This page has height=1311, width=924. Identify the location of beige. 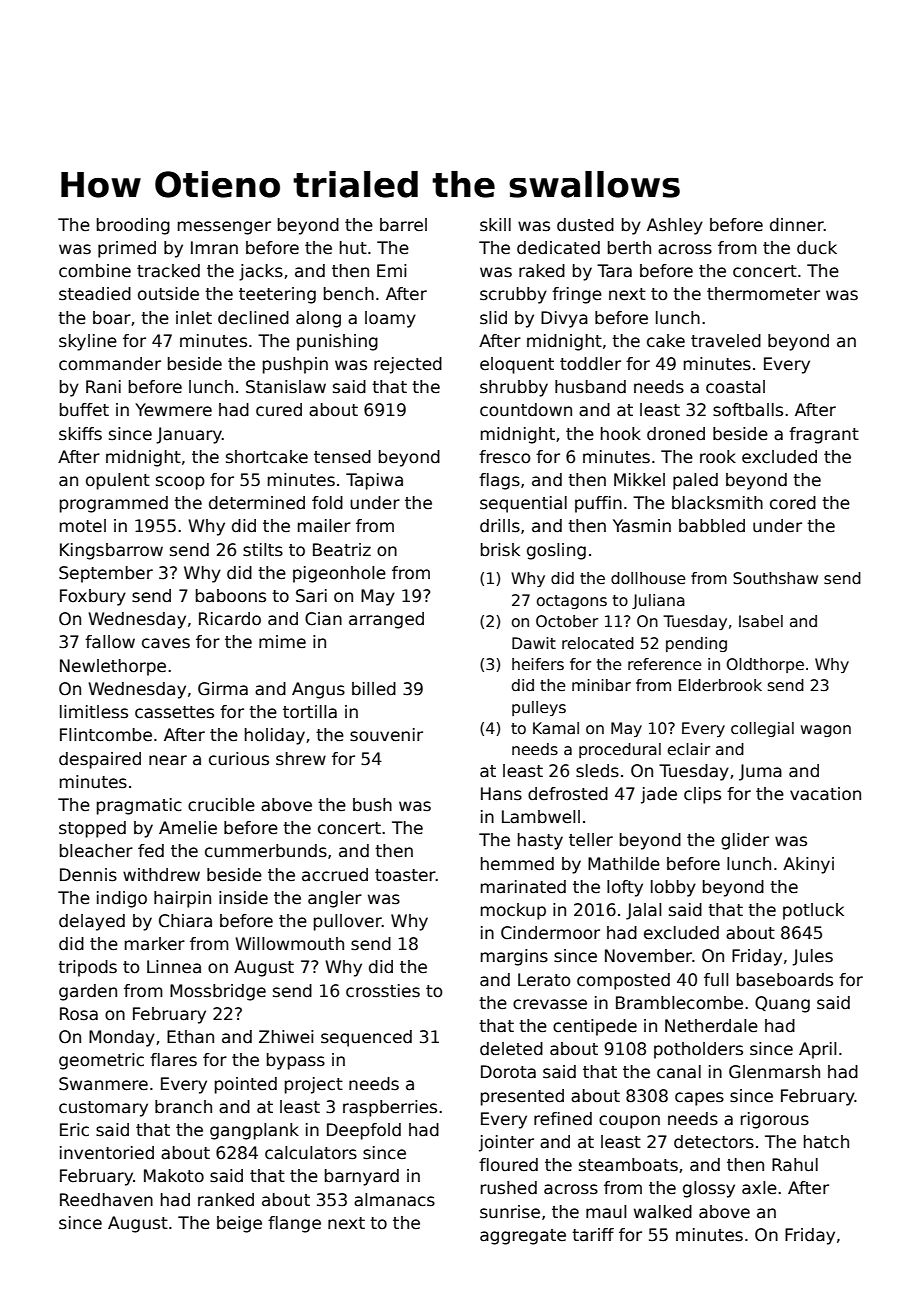
(239, 1224).
